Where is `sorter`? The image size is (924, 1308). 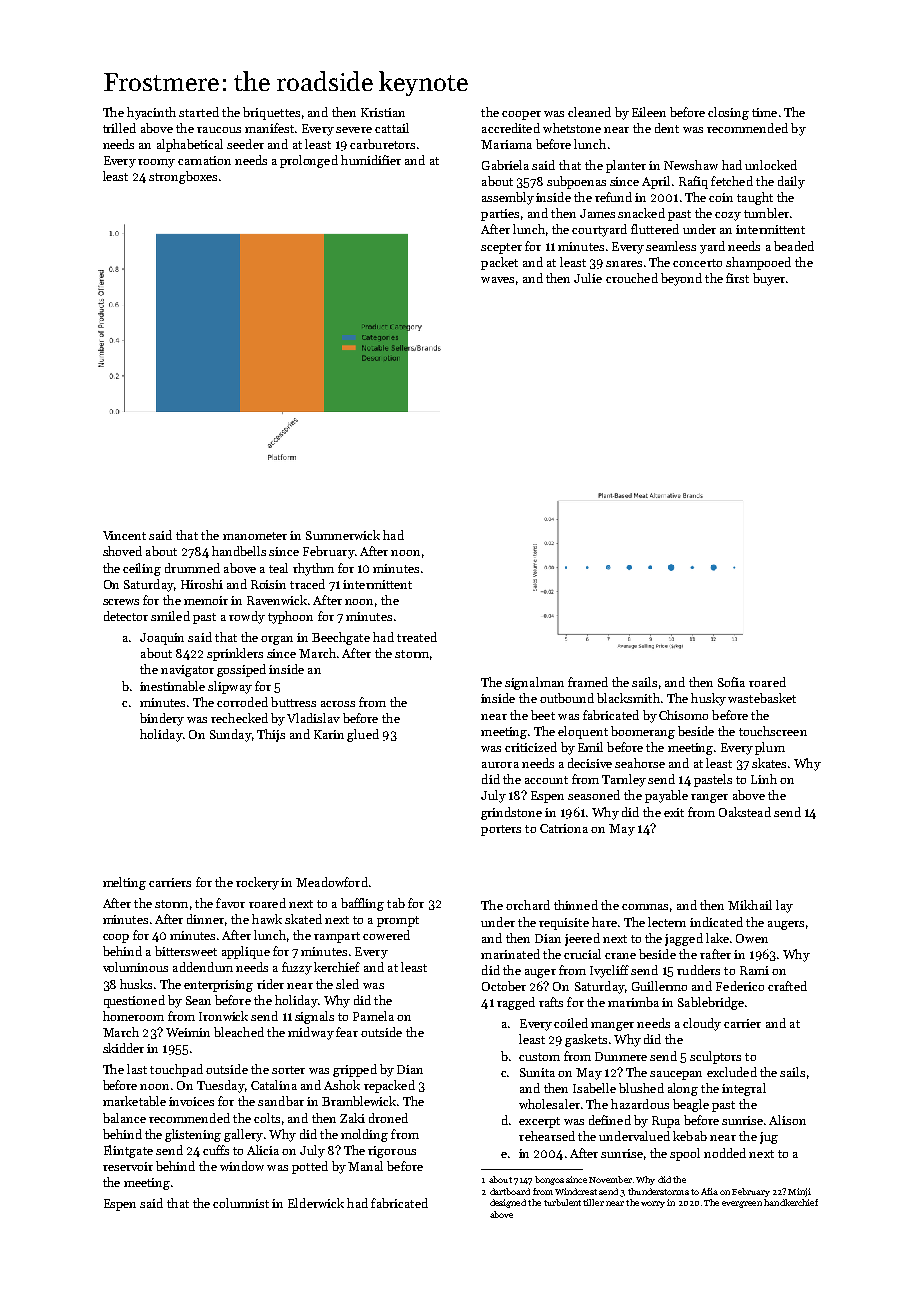
sorter is located at coordinates (288, 1070).
